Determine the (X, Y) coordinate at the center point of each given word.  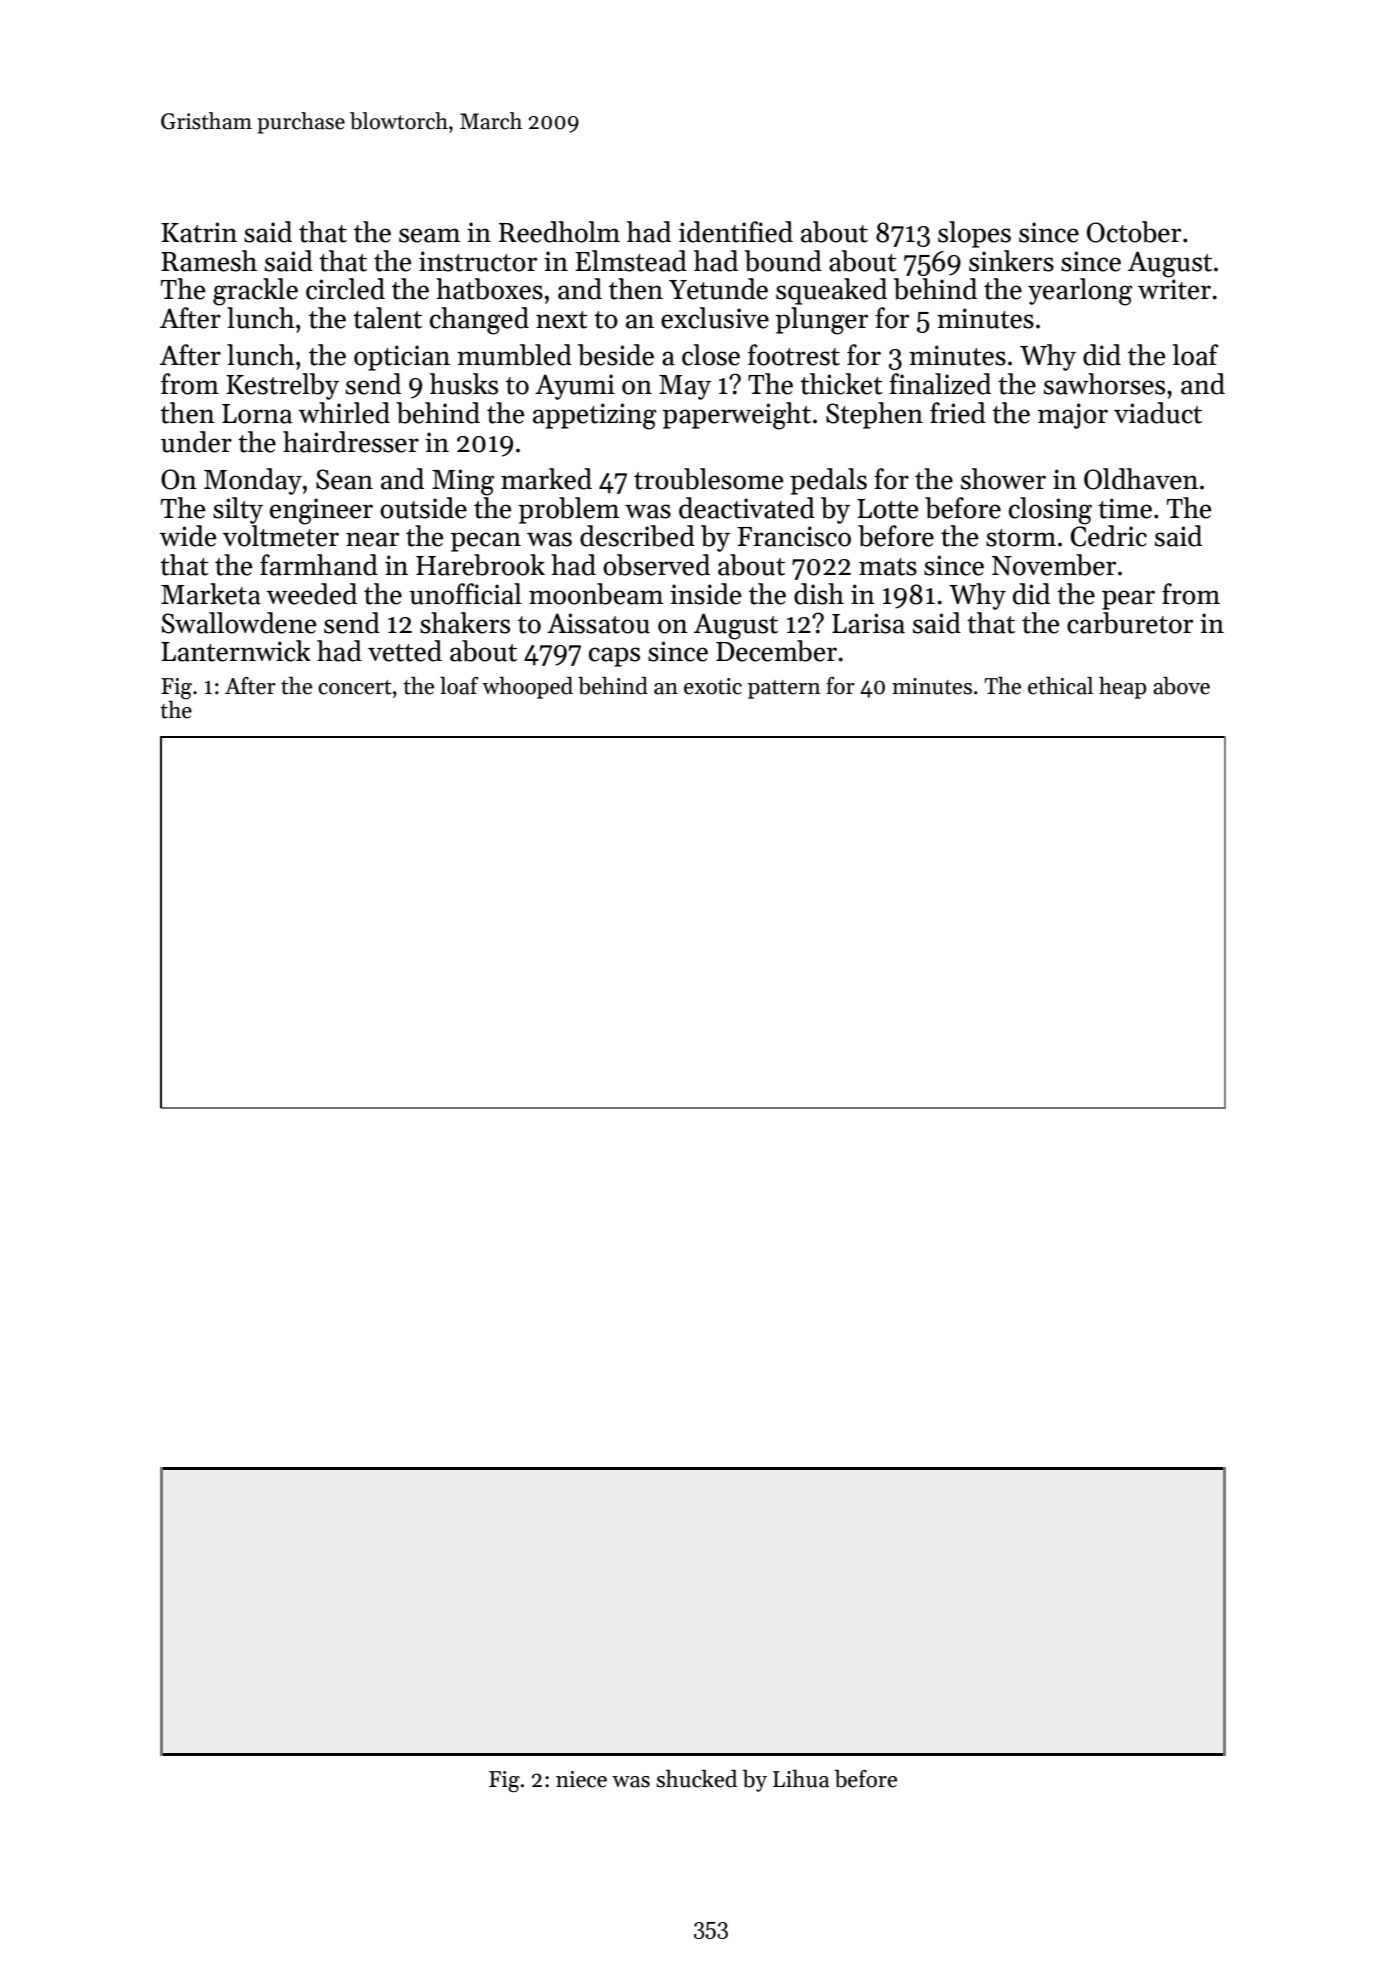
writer (1174, 289)
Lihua (801, 1779)
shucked (696, 1779)
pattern (784, 689)
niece (581, 1779)
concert (355, 687)
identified (736, 232)
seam (430, 235)
